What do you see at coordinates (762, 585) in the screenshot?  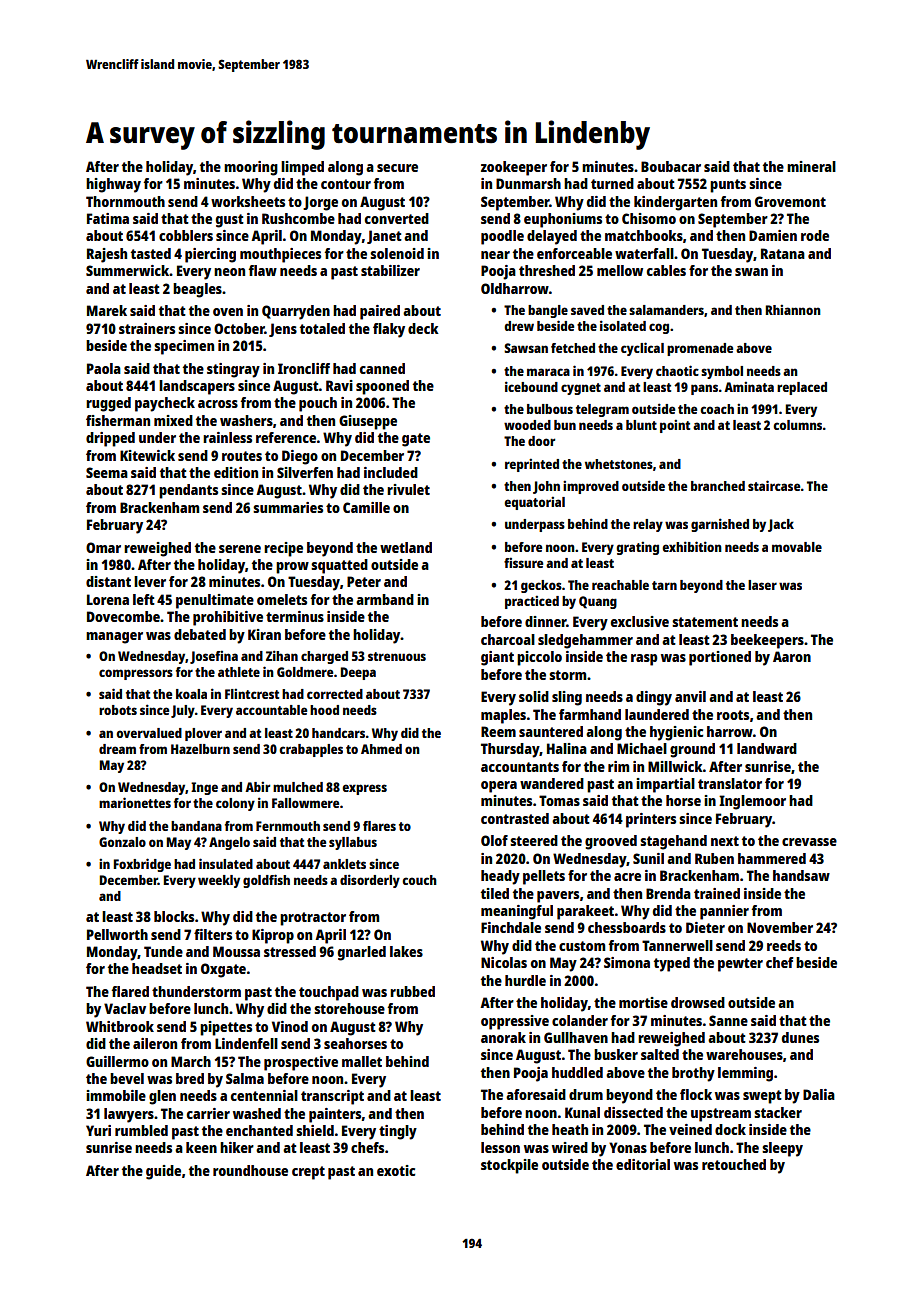 I see `laser` at bounding box center [762, 585].
